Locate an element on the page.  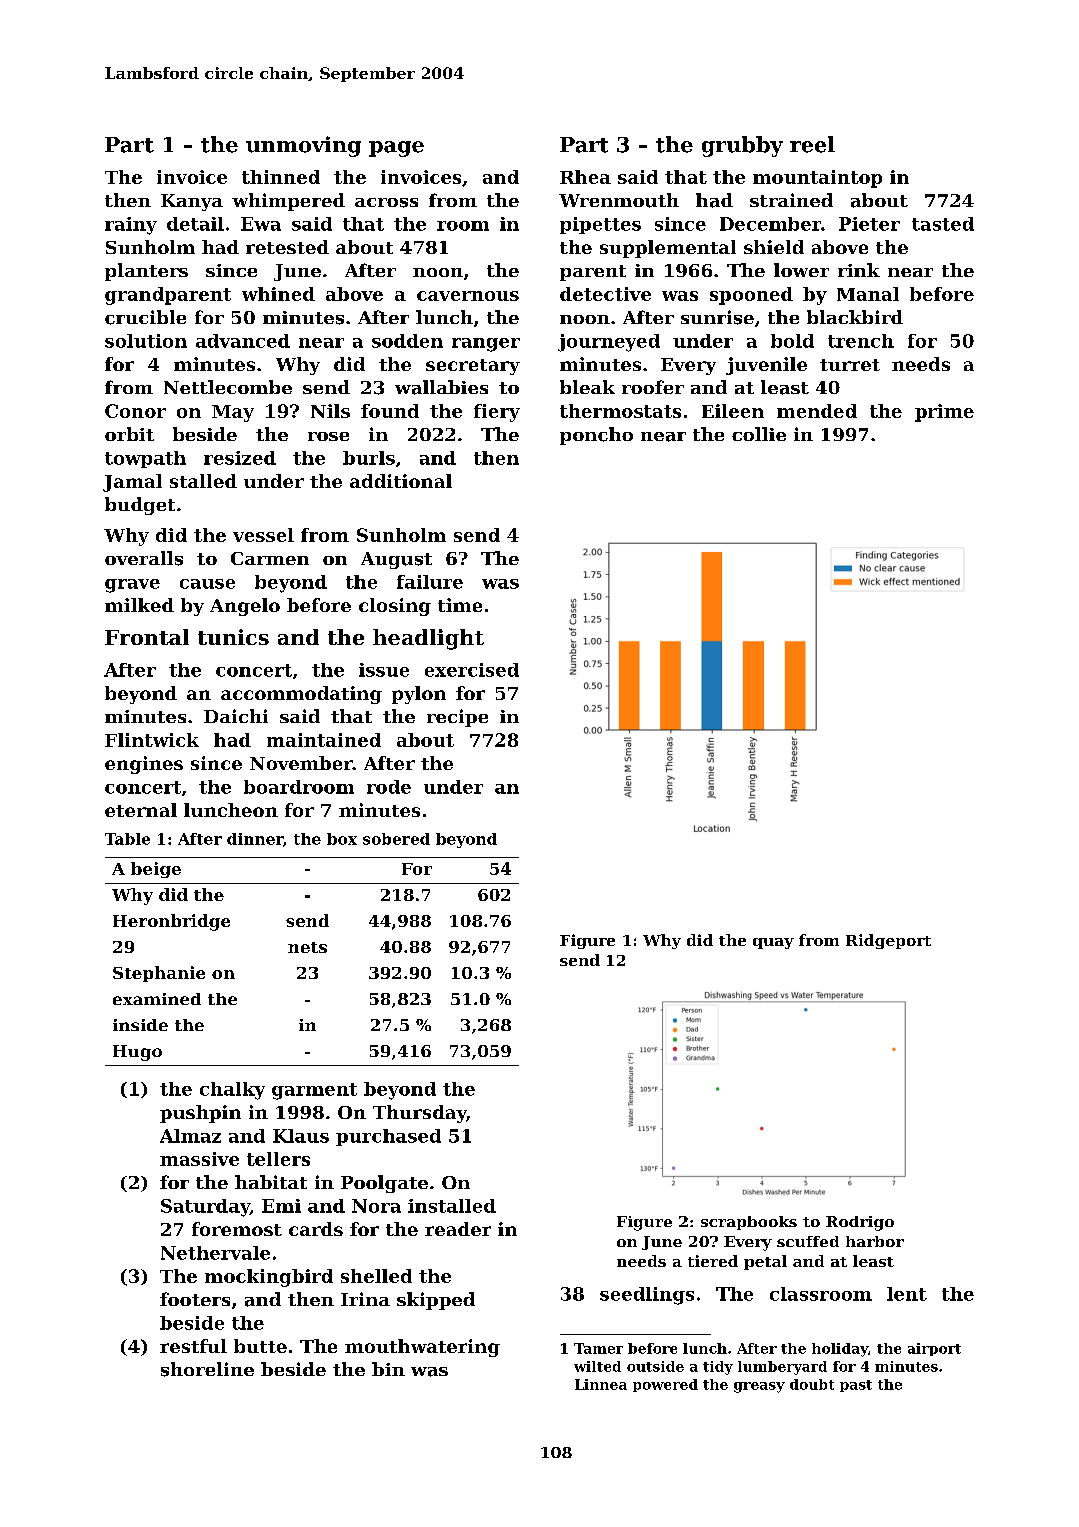
mended is located at coordinates (817, 411).
